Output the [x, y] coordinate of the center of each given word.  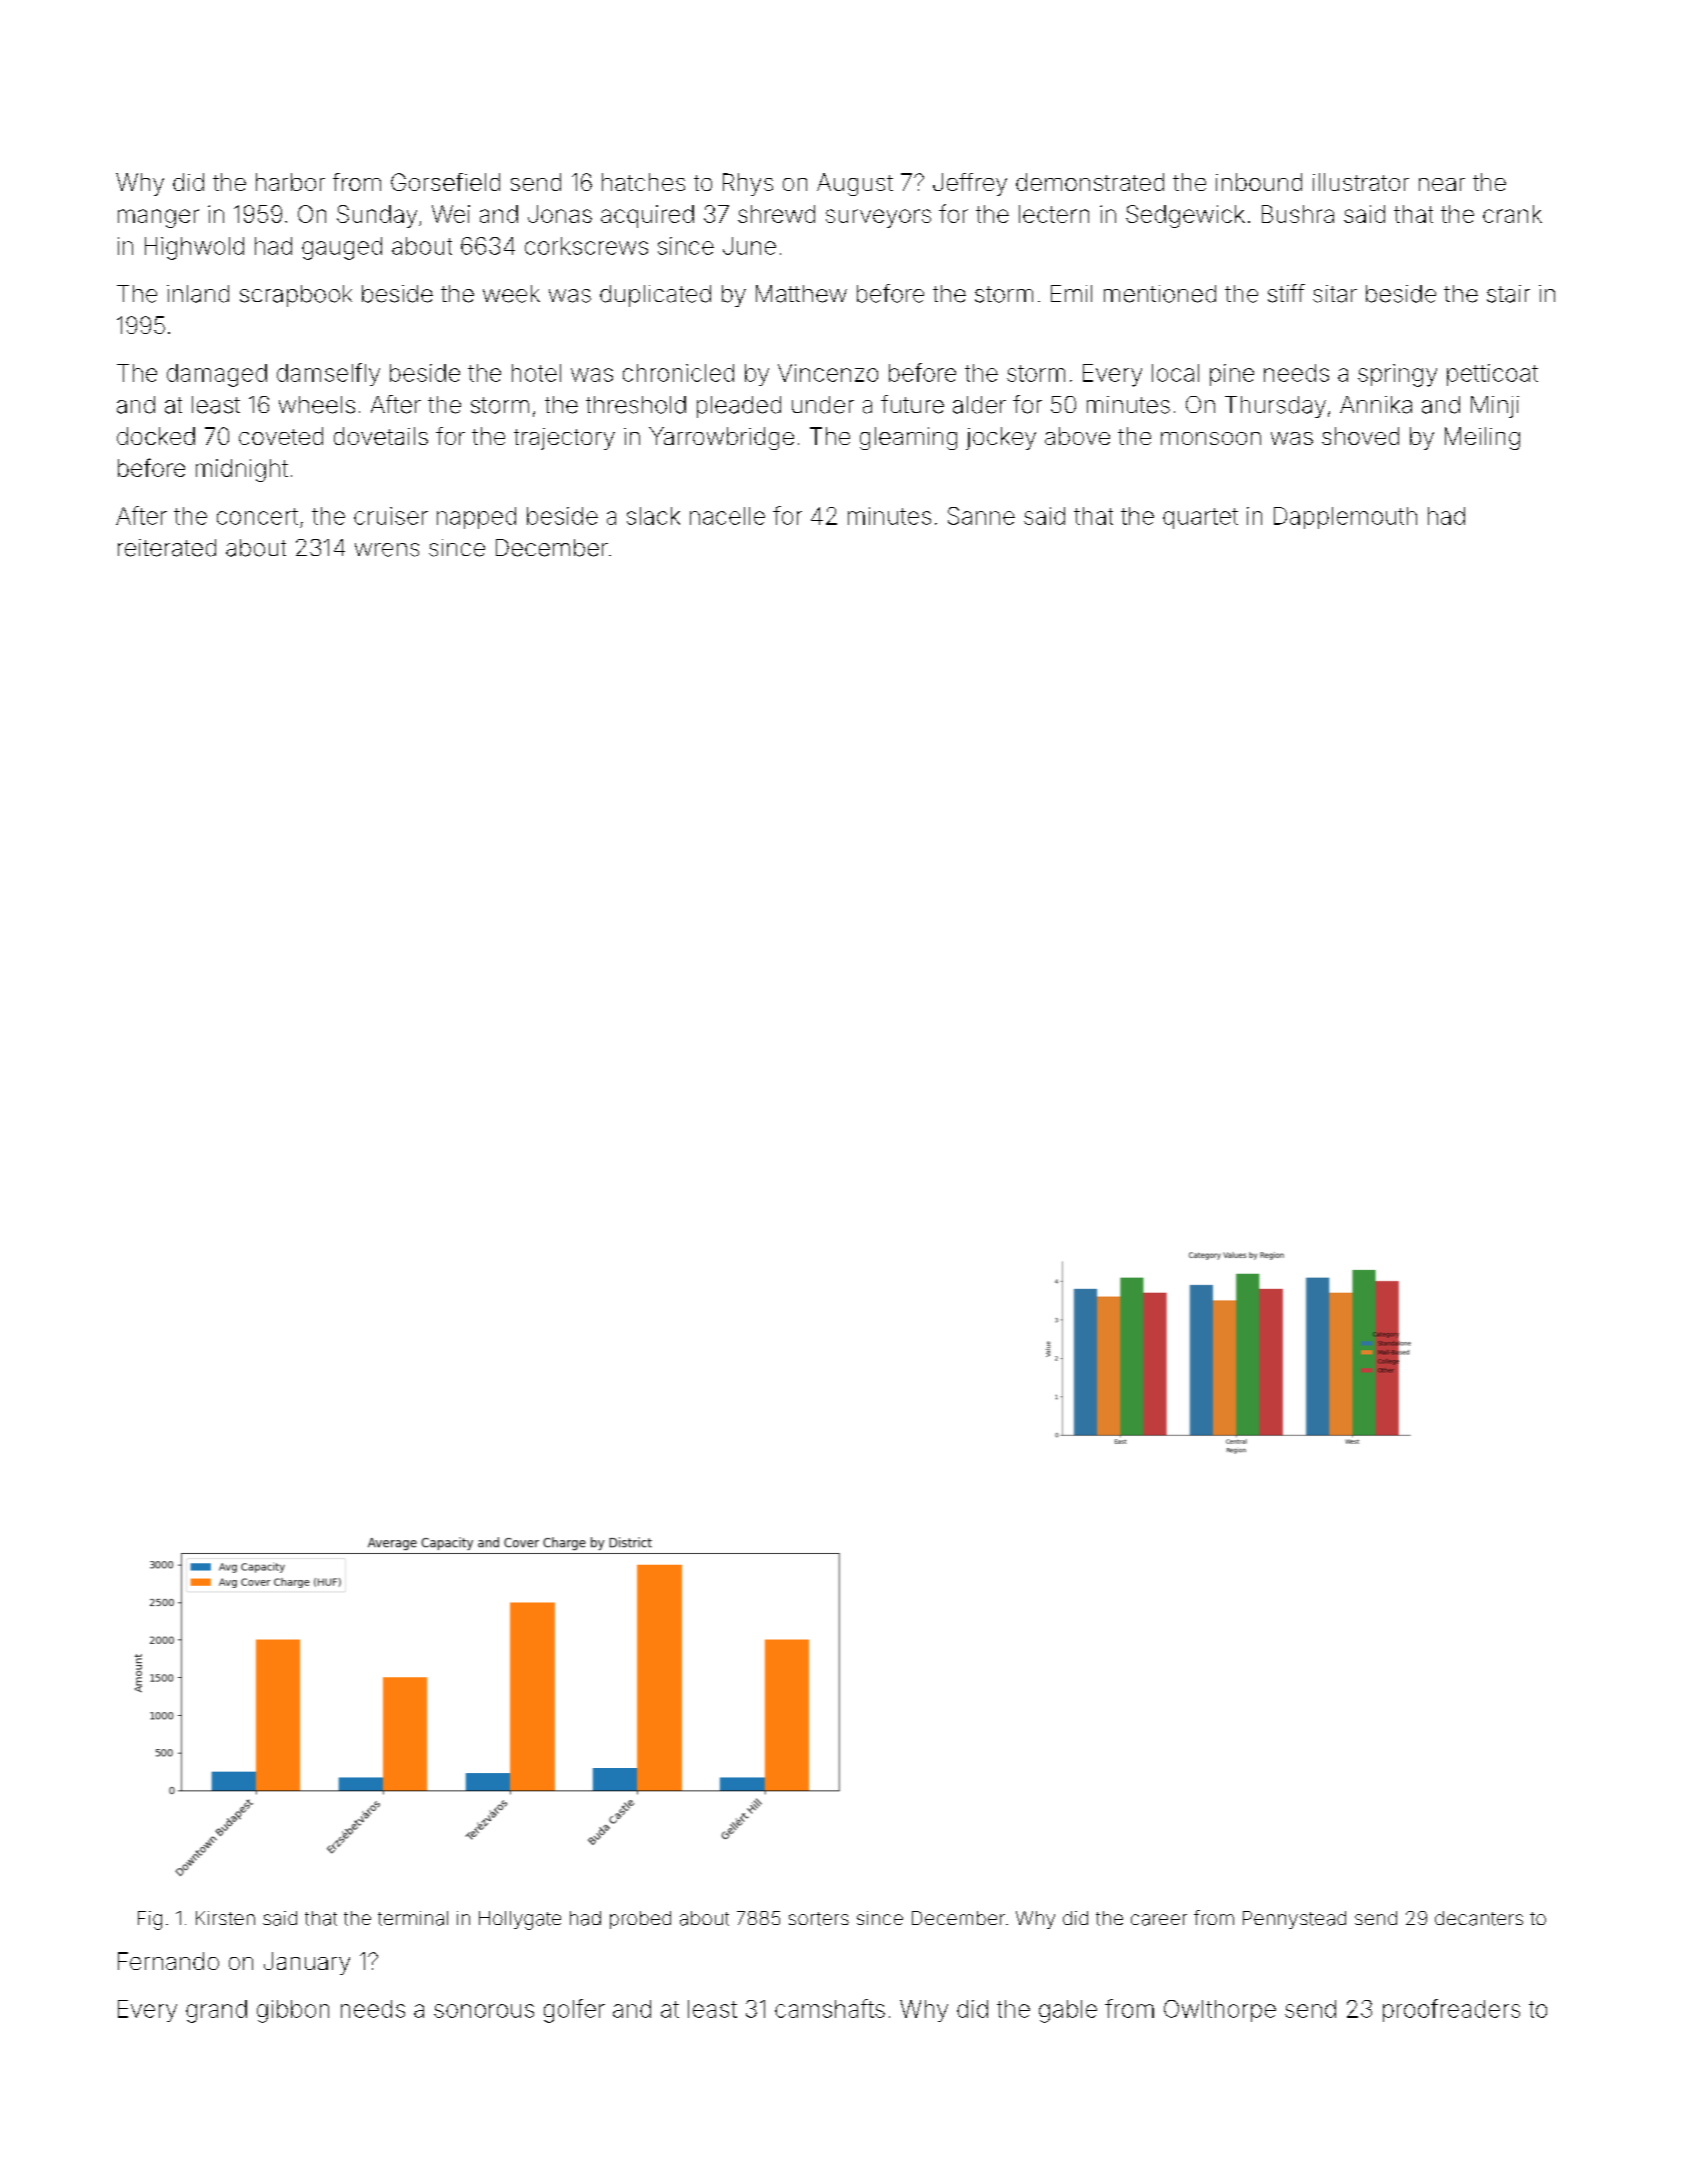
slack [653, 516]
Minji [1495, 407]
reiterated [167, 548]
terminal [413, 1918]
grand [216, 2011]
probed [640, 1920]
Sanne [981, 516]
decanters [1479, 1918]
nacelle [727, 516]
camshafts [830, 2008]
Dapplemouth [1345, 518]
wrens [387, 550]
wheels [317, 405]
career [1159, 1920]
